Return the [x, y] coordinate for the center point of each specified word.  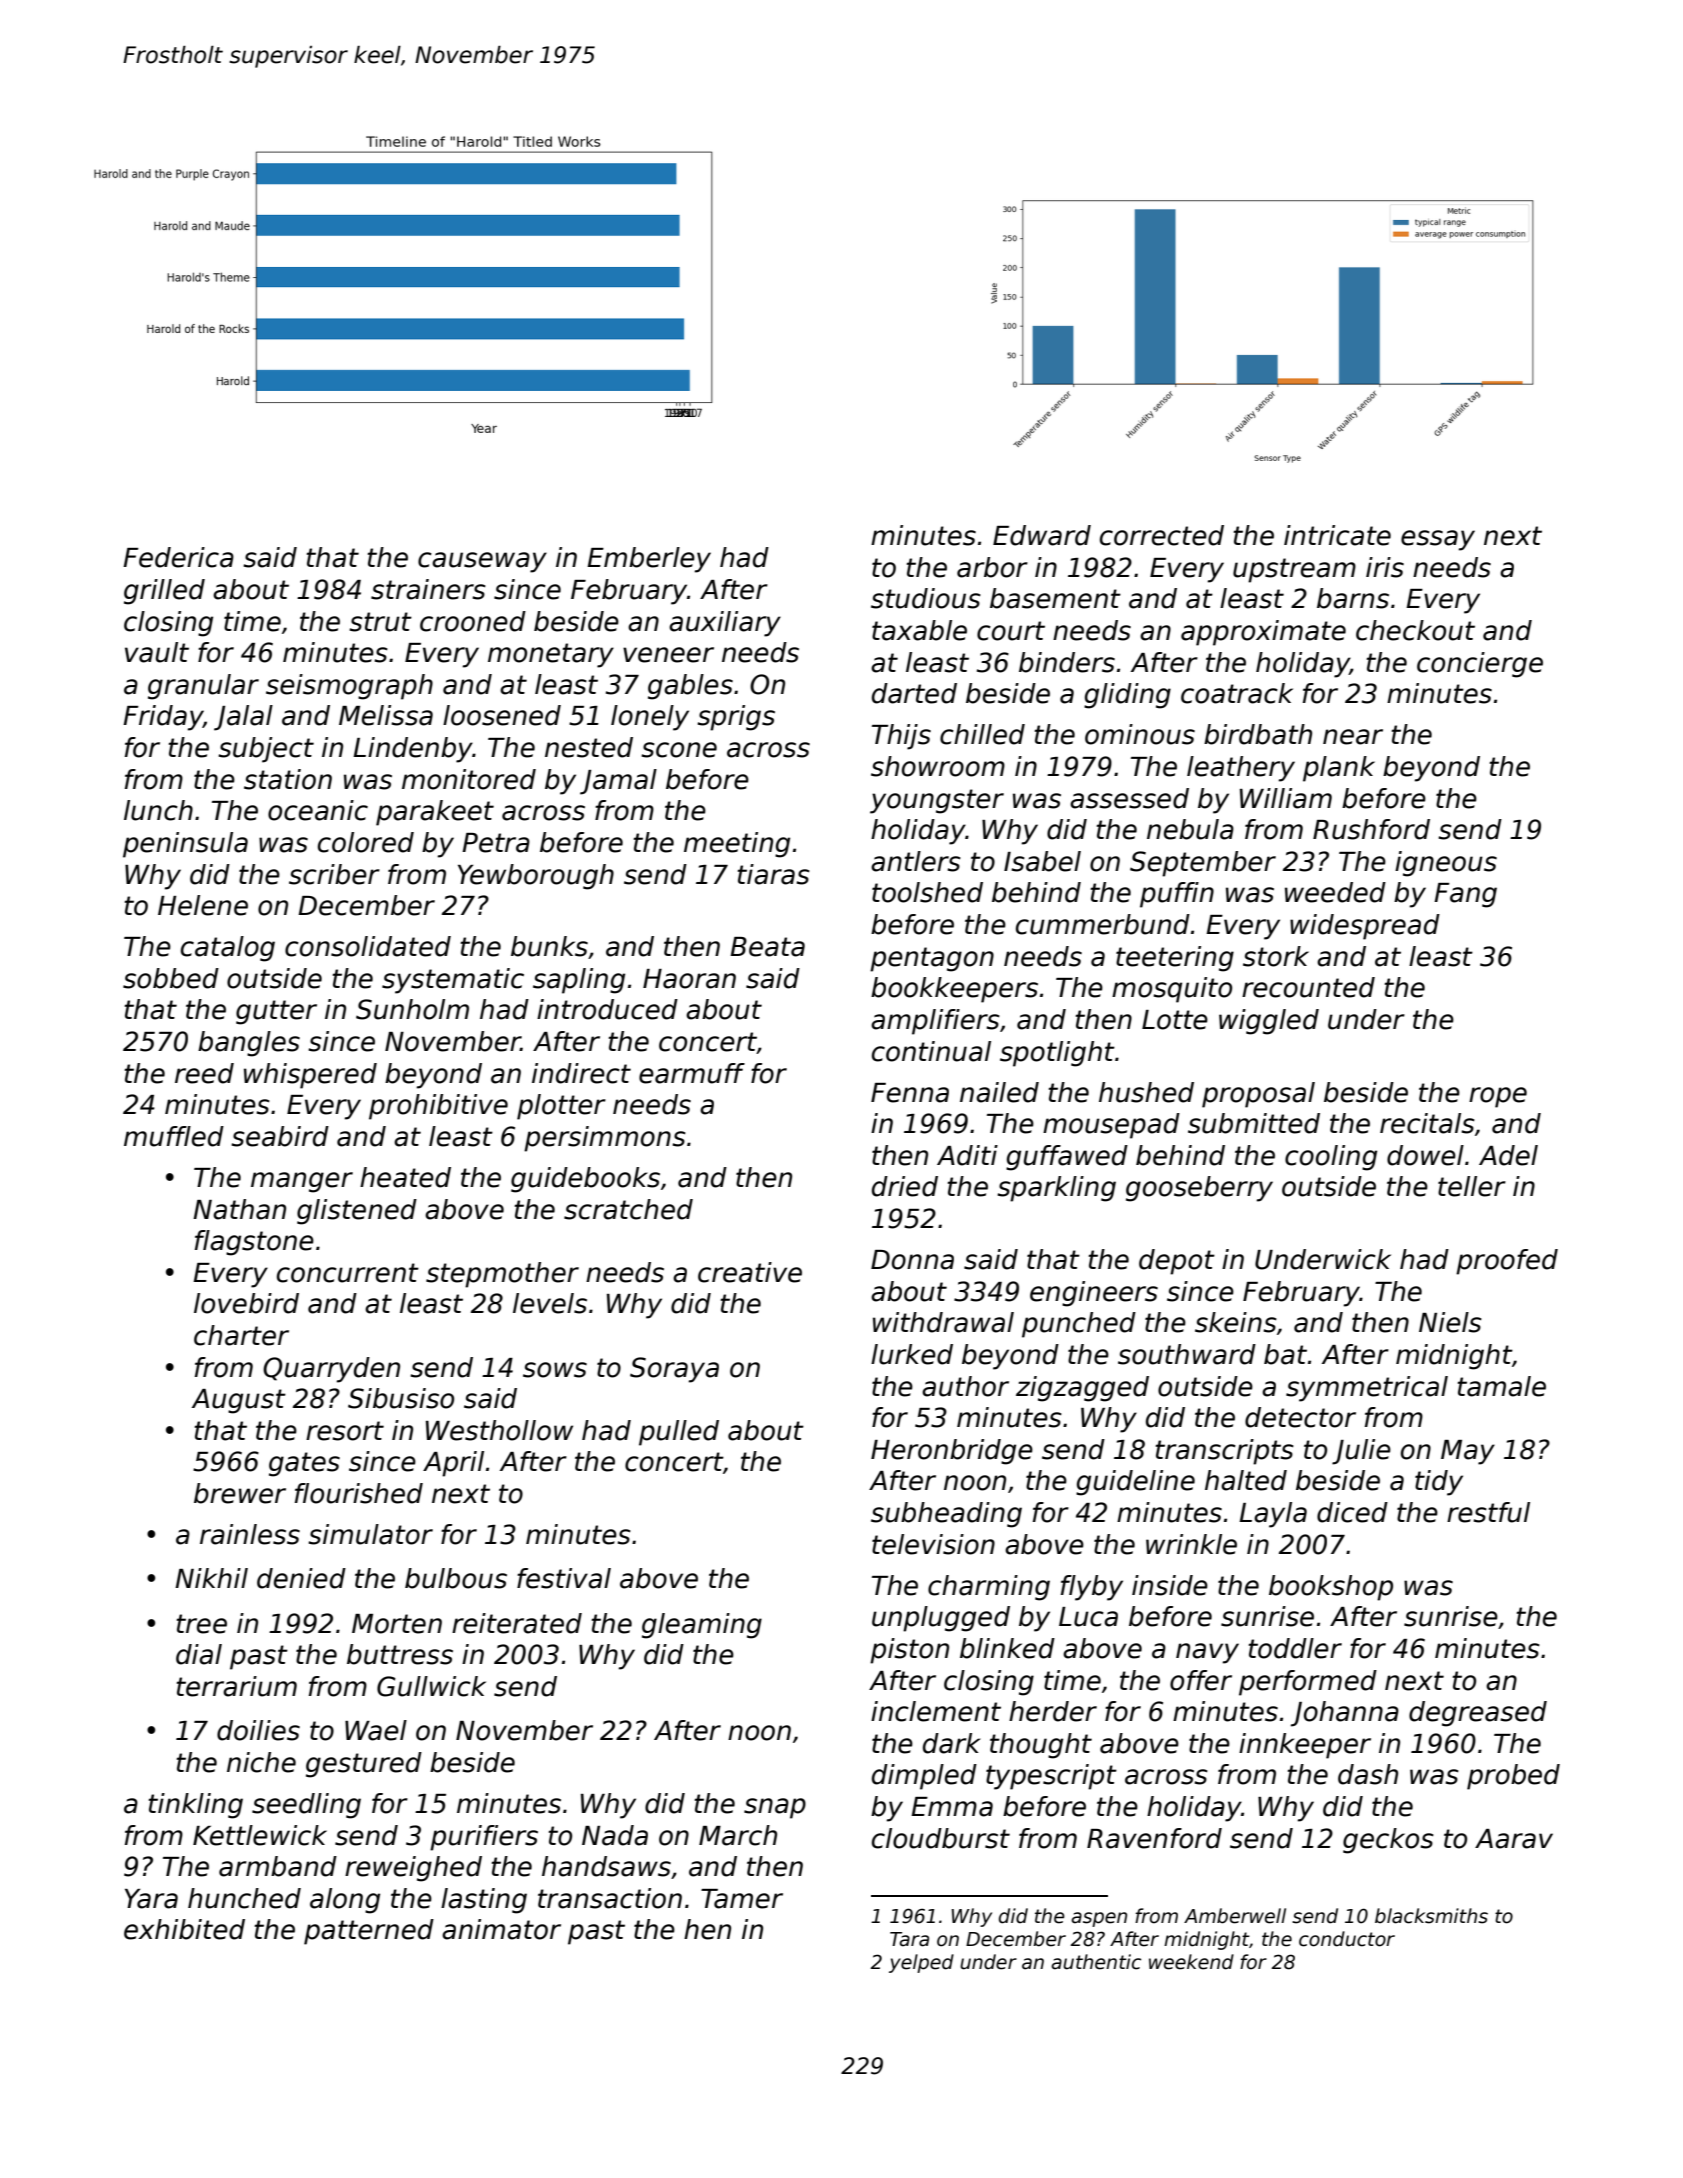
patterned [369, 1932]
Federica [178, 557]
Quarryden [331, 1370]
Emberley [649, 560]
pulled [679, 1433]
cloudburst [941, 1838]
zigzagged [1082, 1389]
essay [1438, 540]
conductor [1347, 1939]
